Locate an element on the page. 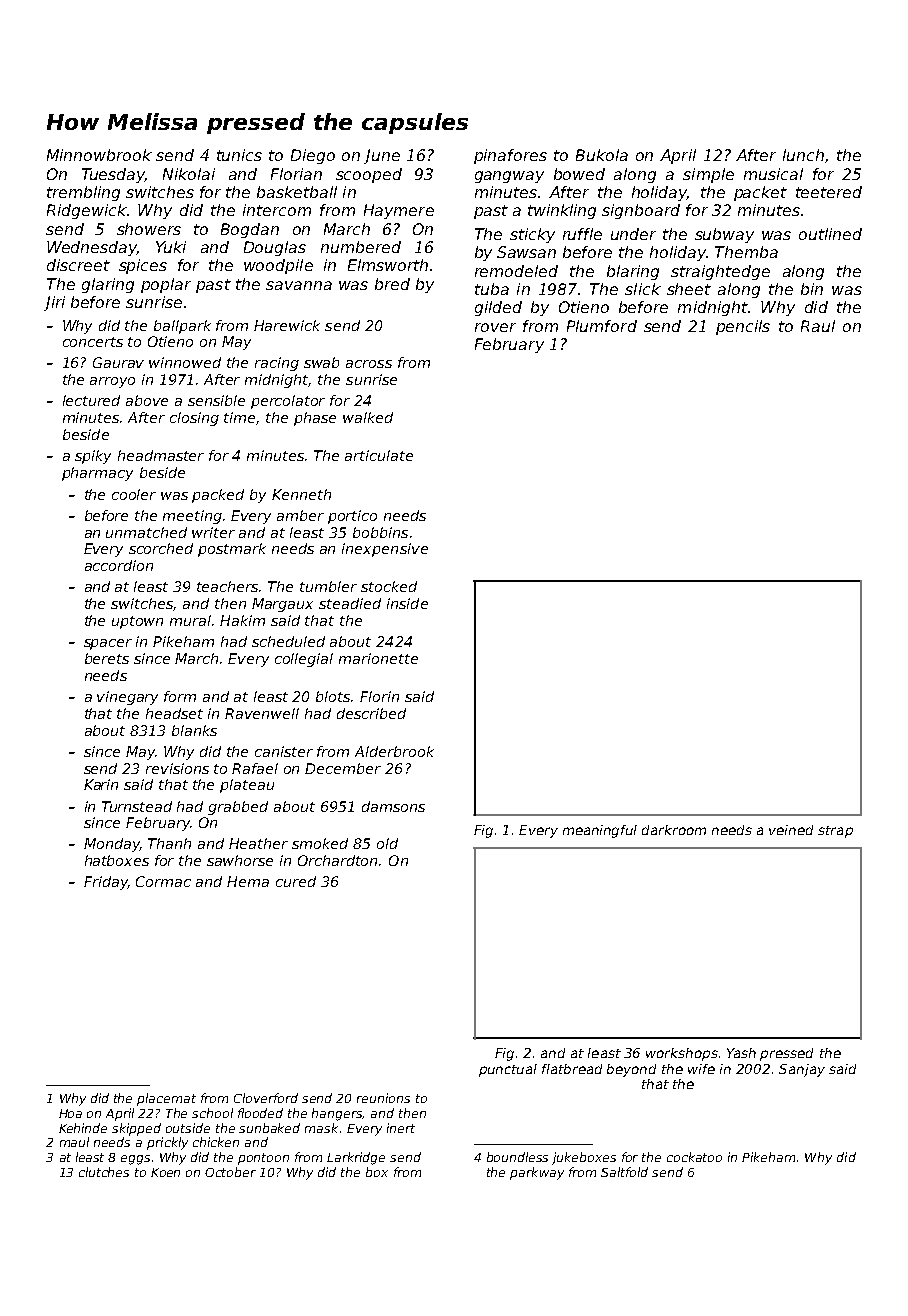 This page has width=908, height=1316. Margaux is located at coordinates (282, 605).
